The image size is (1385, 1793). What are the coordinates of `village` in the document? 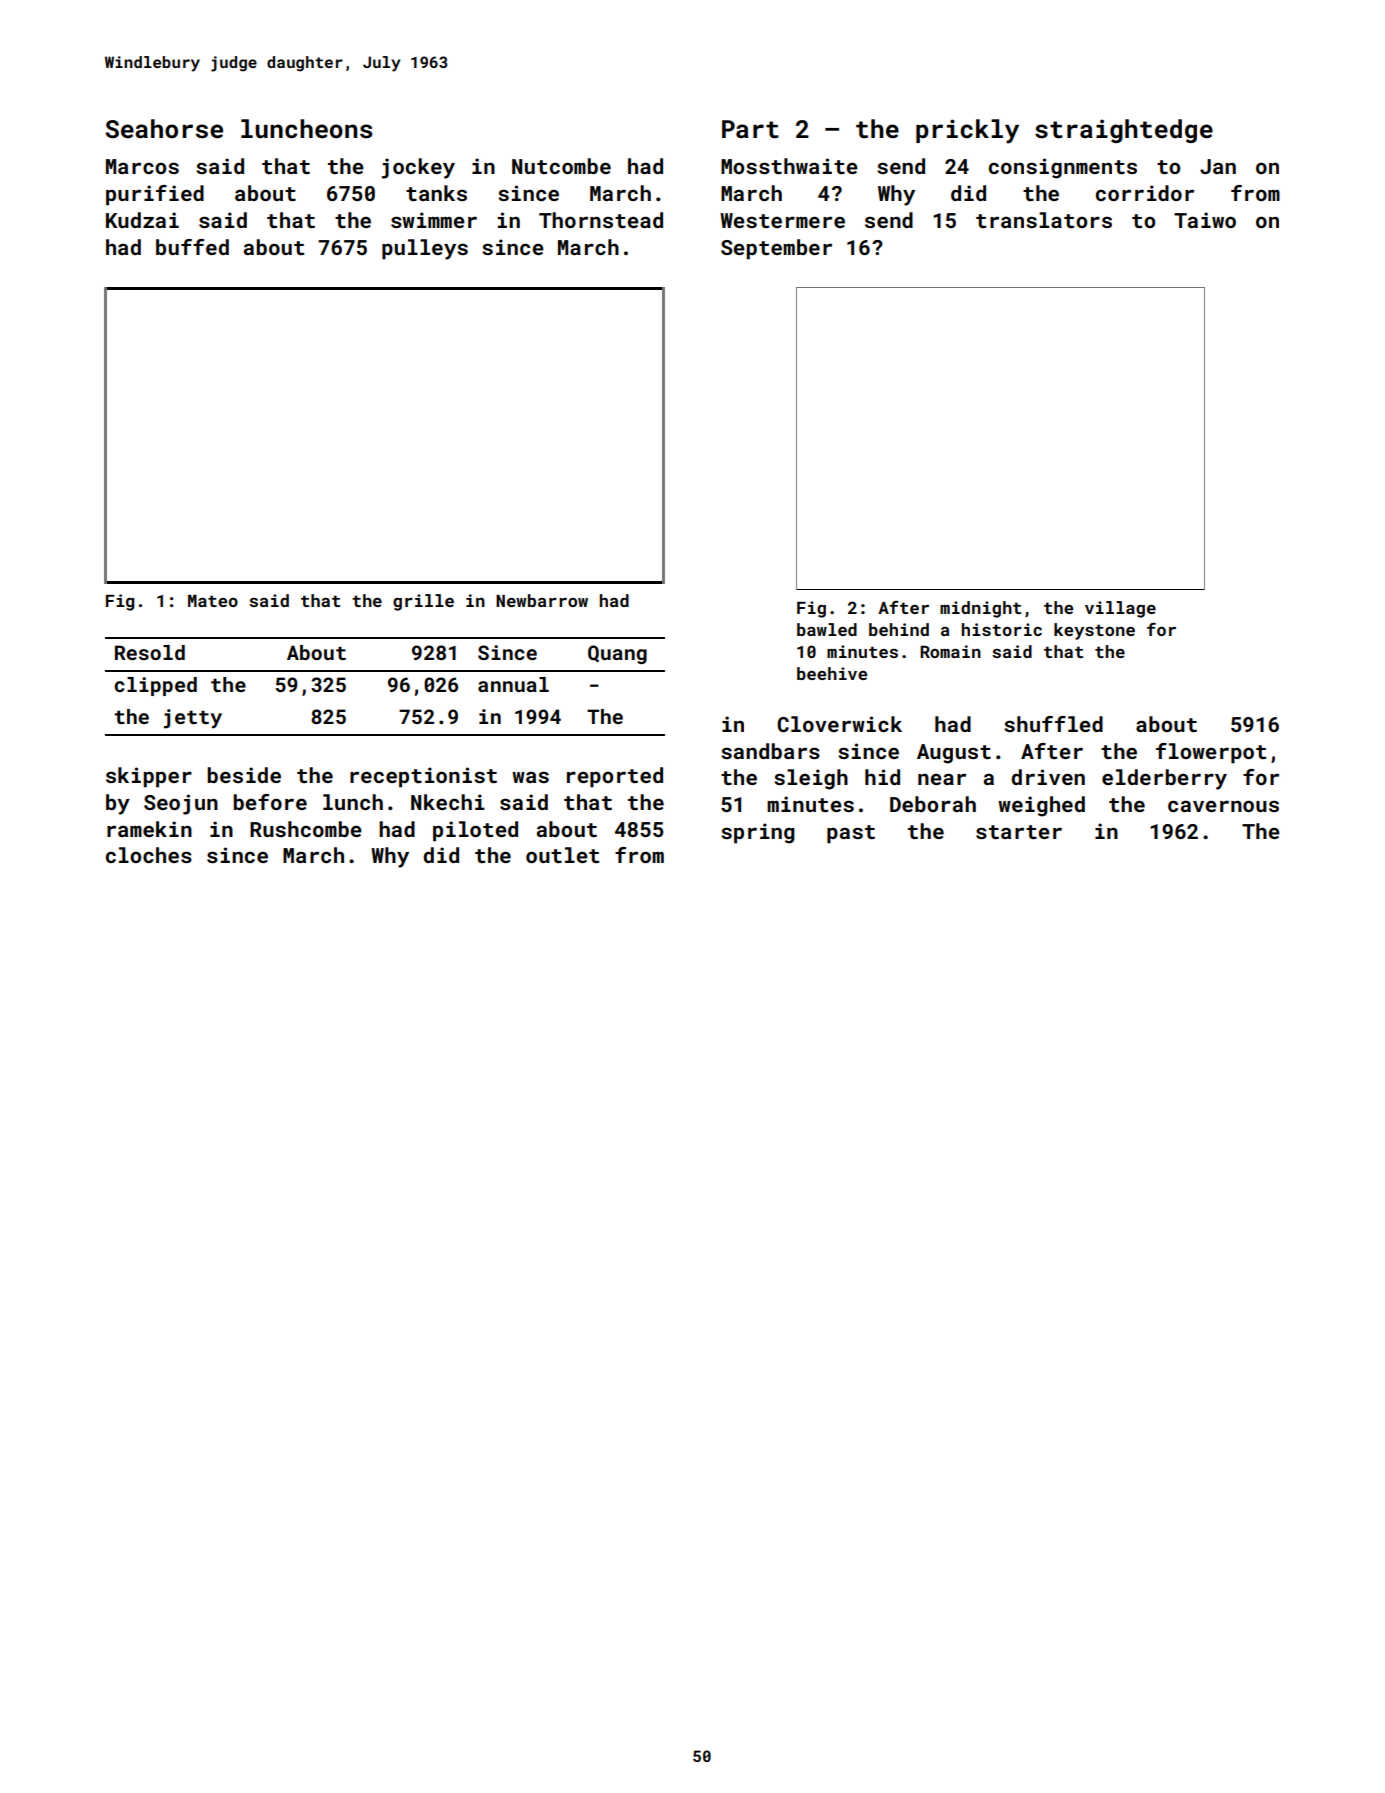 It's located at (1120, 609).
